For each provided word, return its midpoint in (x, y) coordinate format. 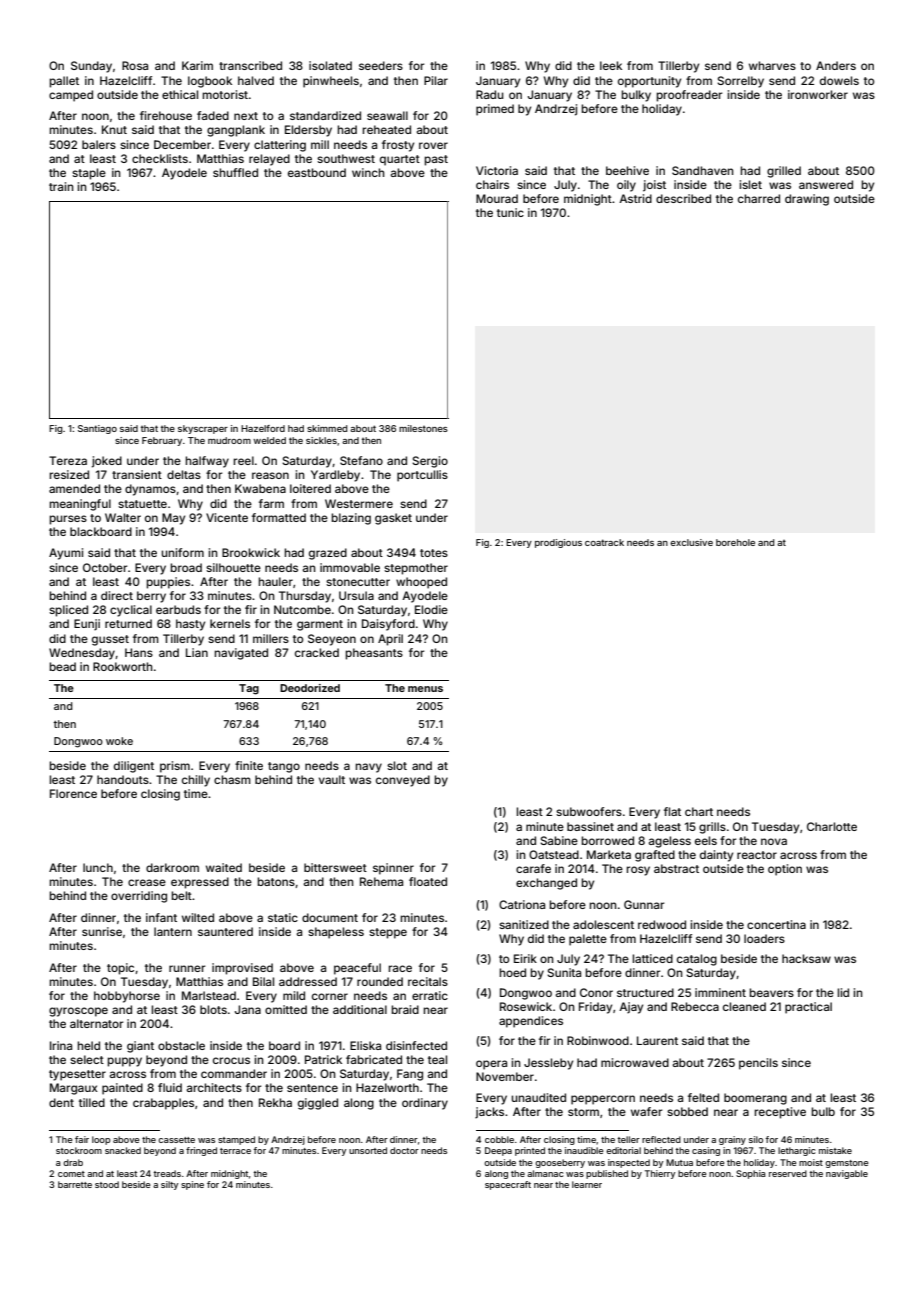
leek (611, 65)
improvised (242, 969)
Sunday (91, 67)
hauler (275, 581)
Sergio (430, 462)
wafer (646, 1111)
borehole (735, 542)
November (505, 1076)
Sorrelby (740, 82)
